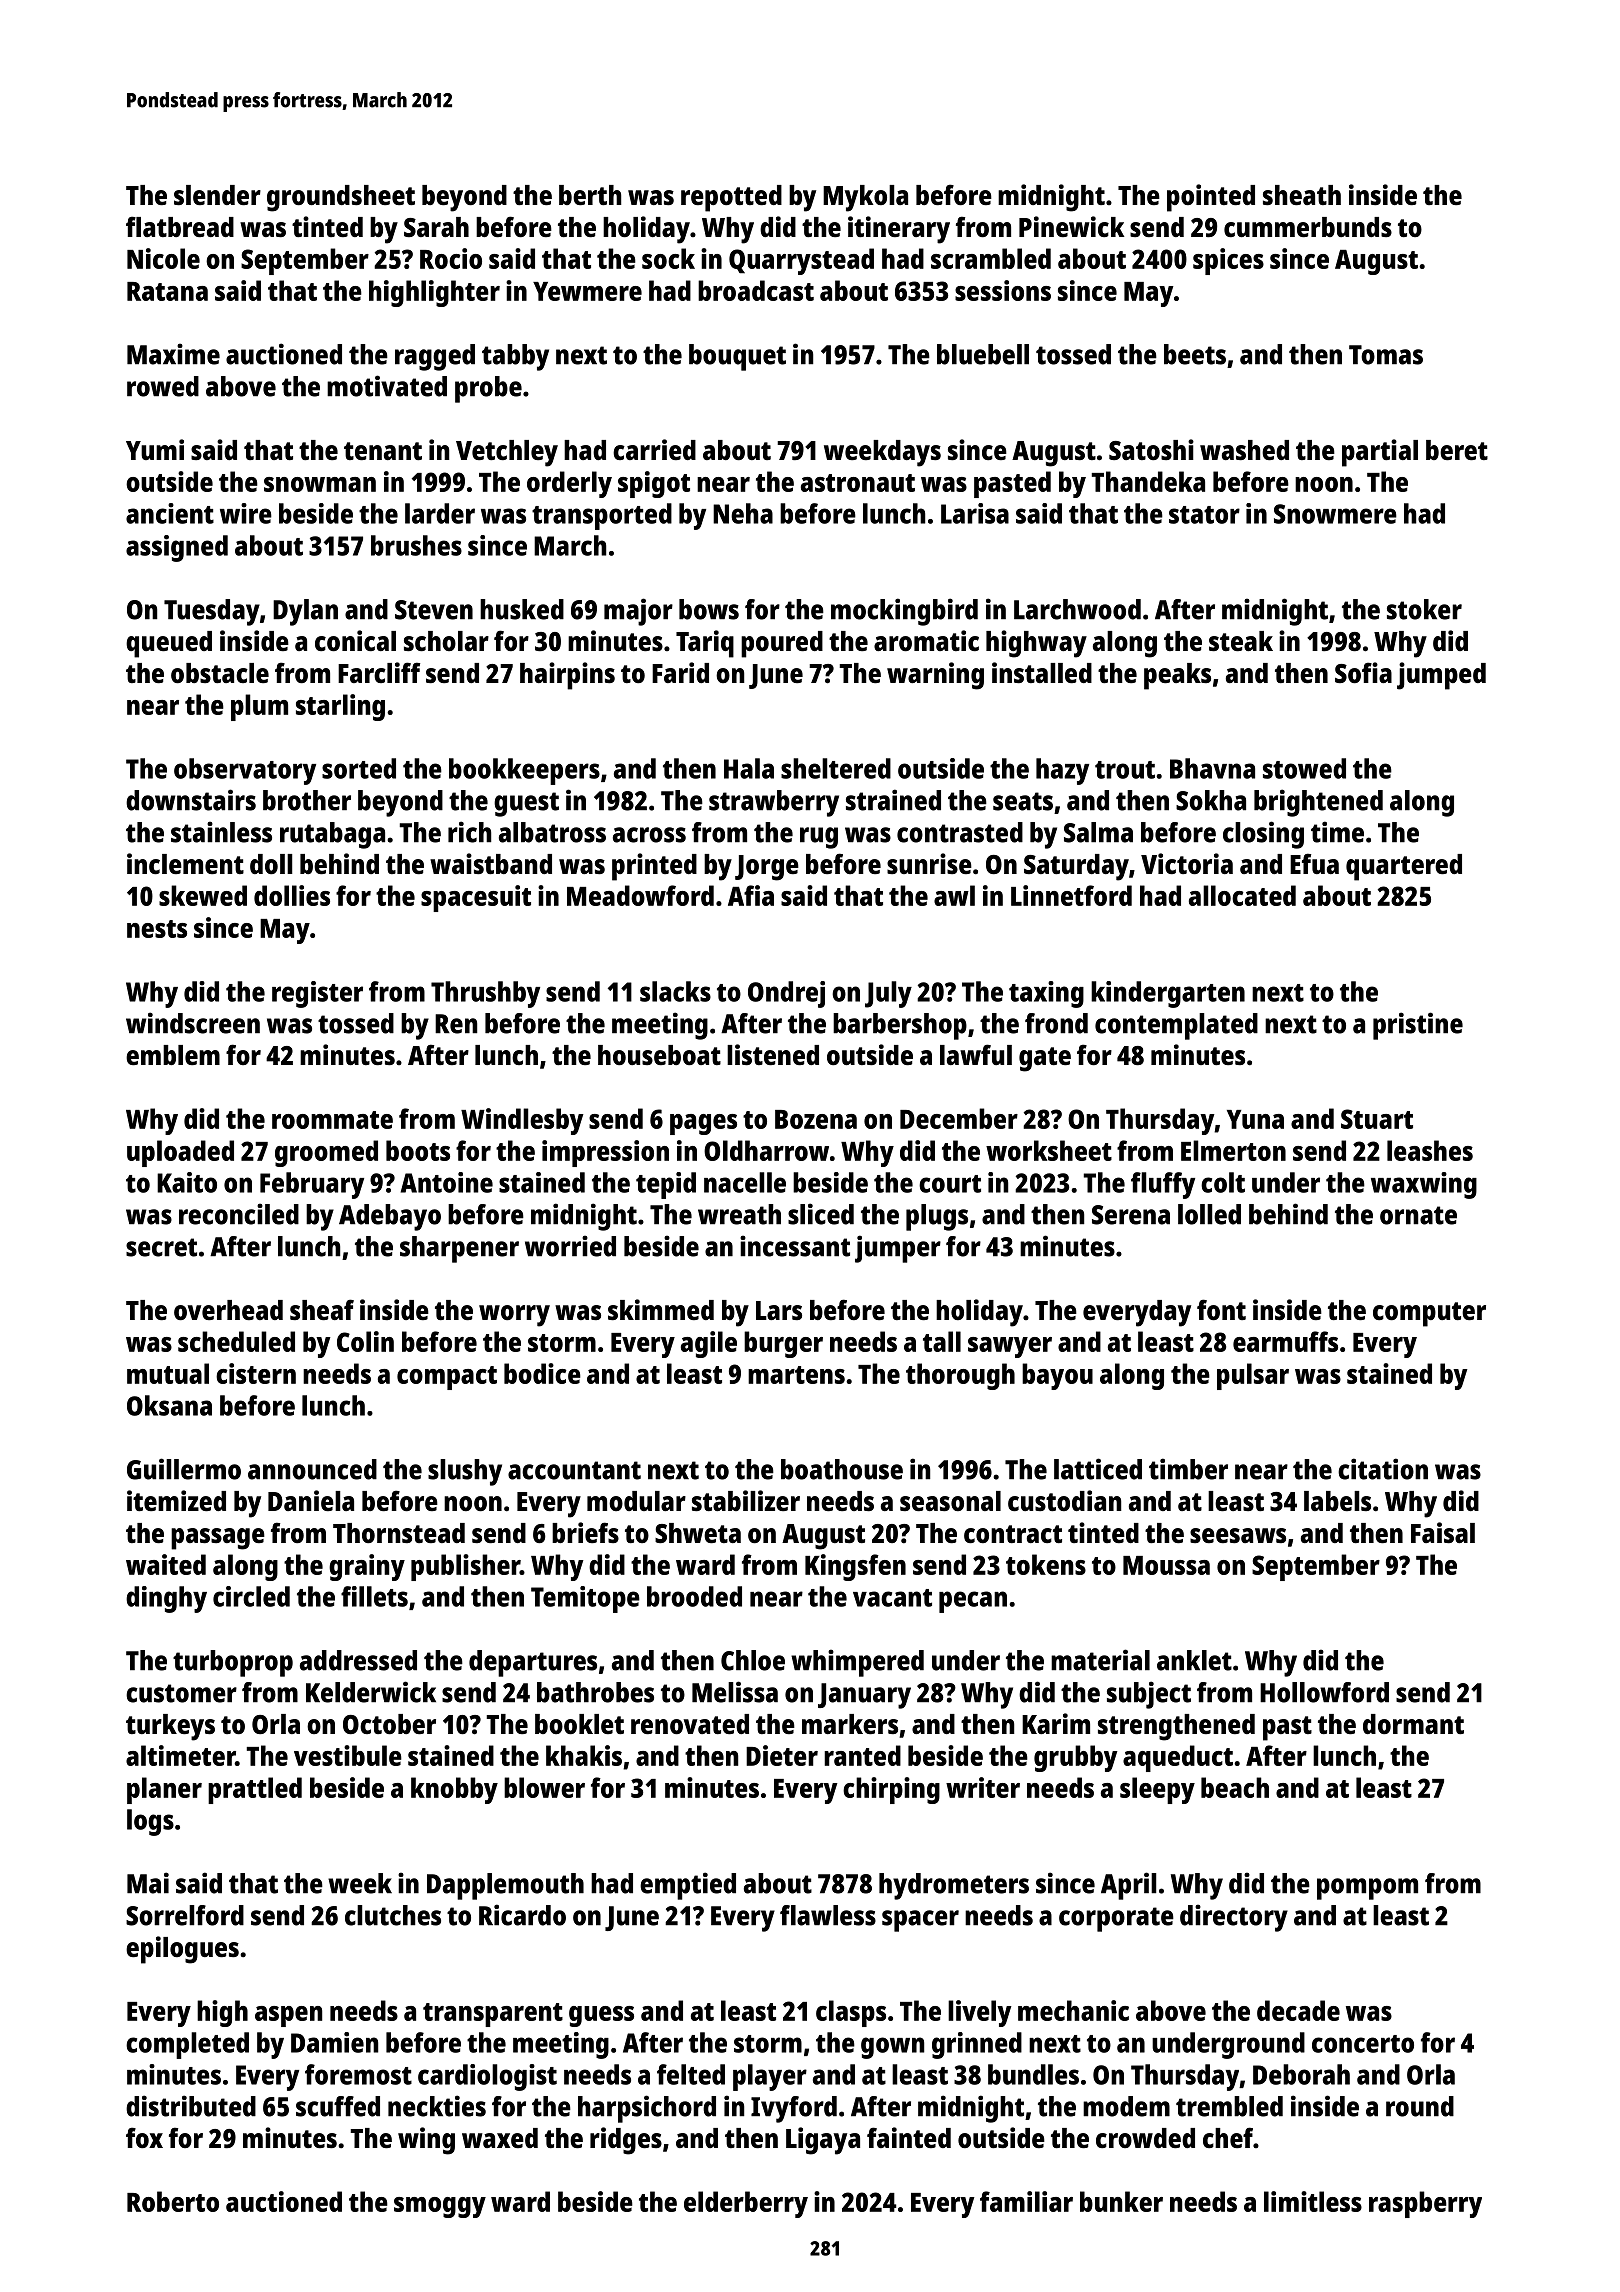 The width and height of the page is (1620, 2292). Describe the element at coordinates (1033, 2074) in the page. I see `bundles` at that location.
